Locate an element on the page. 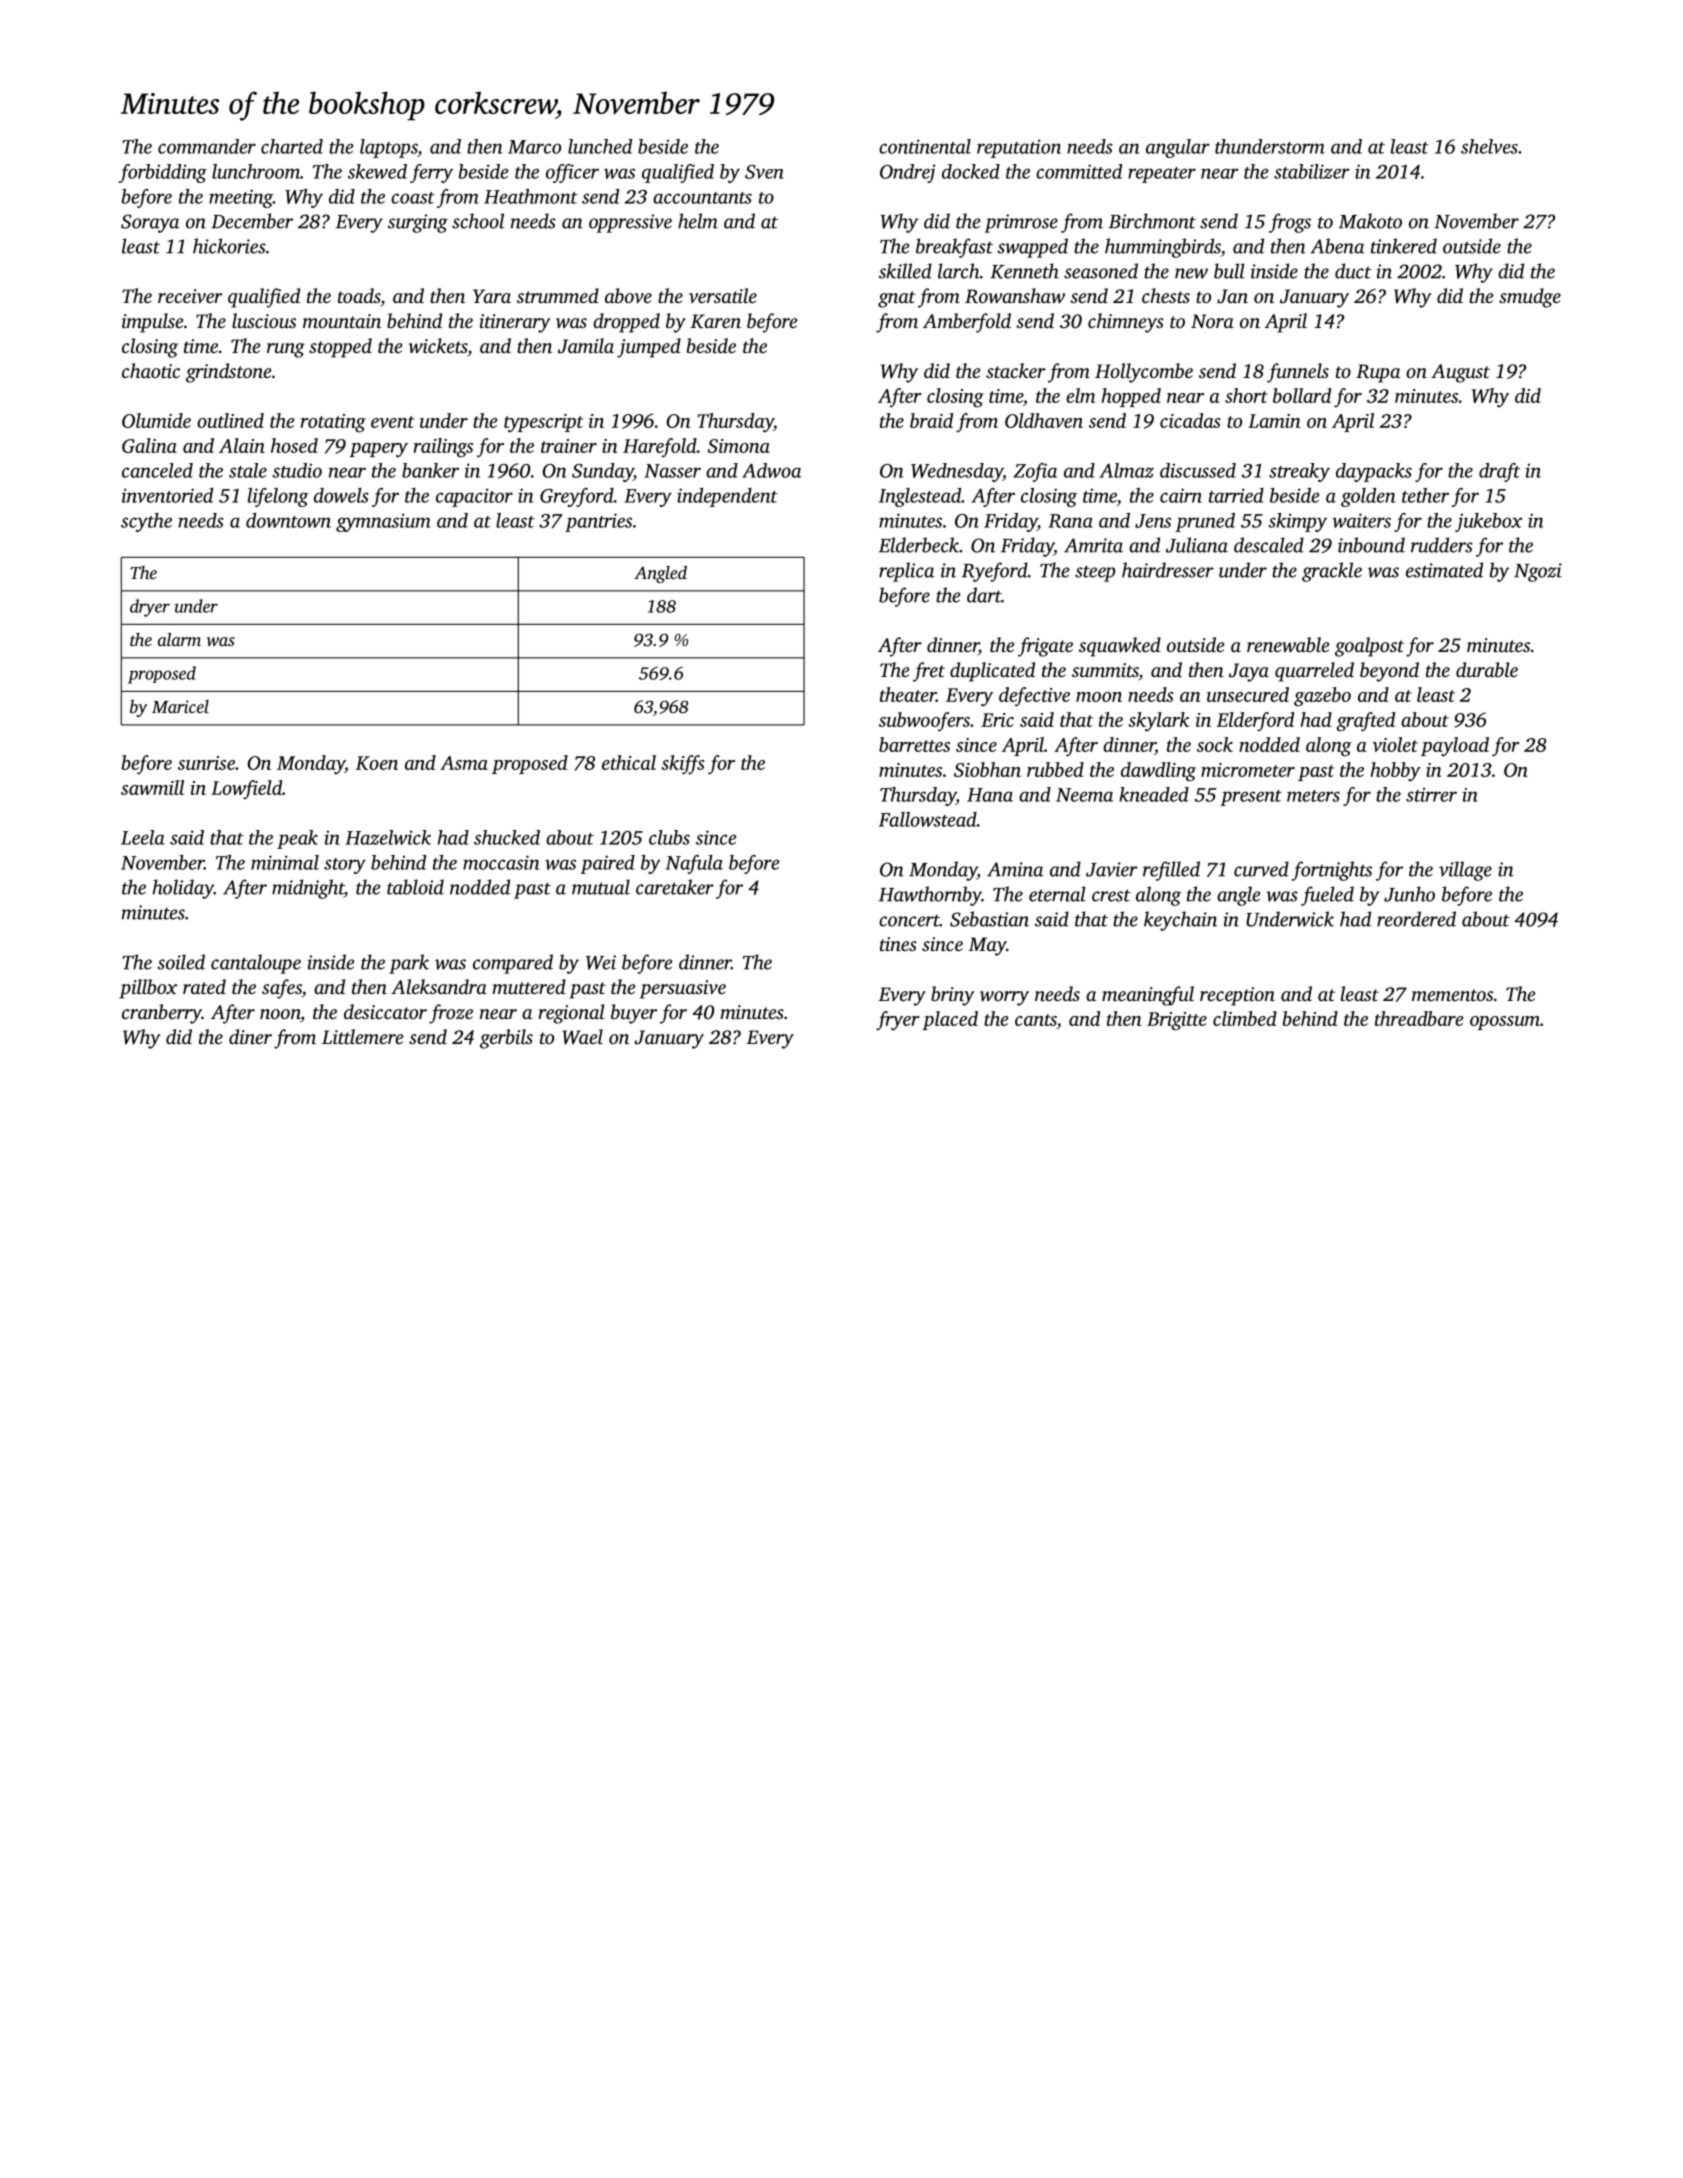  smudge is located at coordinates (1530, 298).
